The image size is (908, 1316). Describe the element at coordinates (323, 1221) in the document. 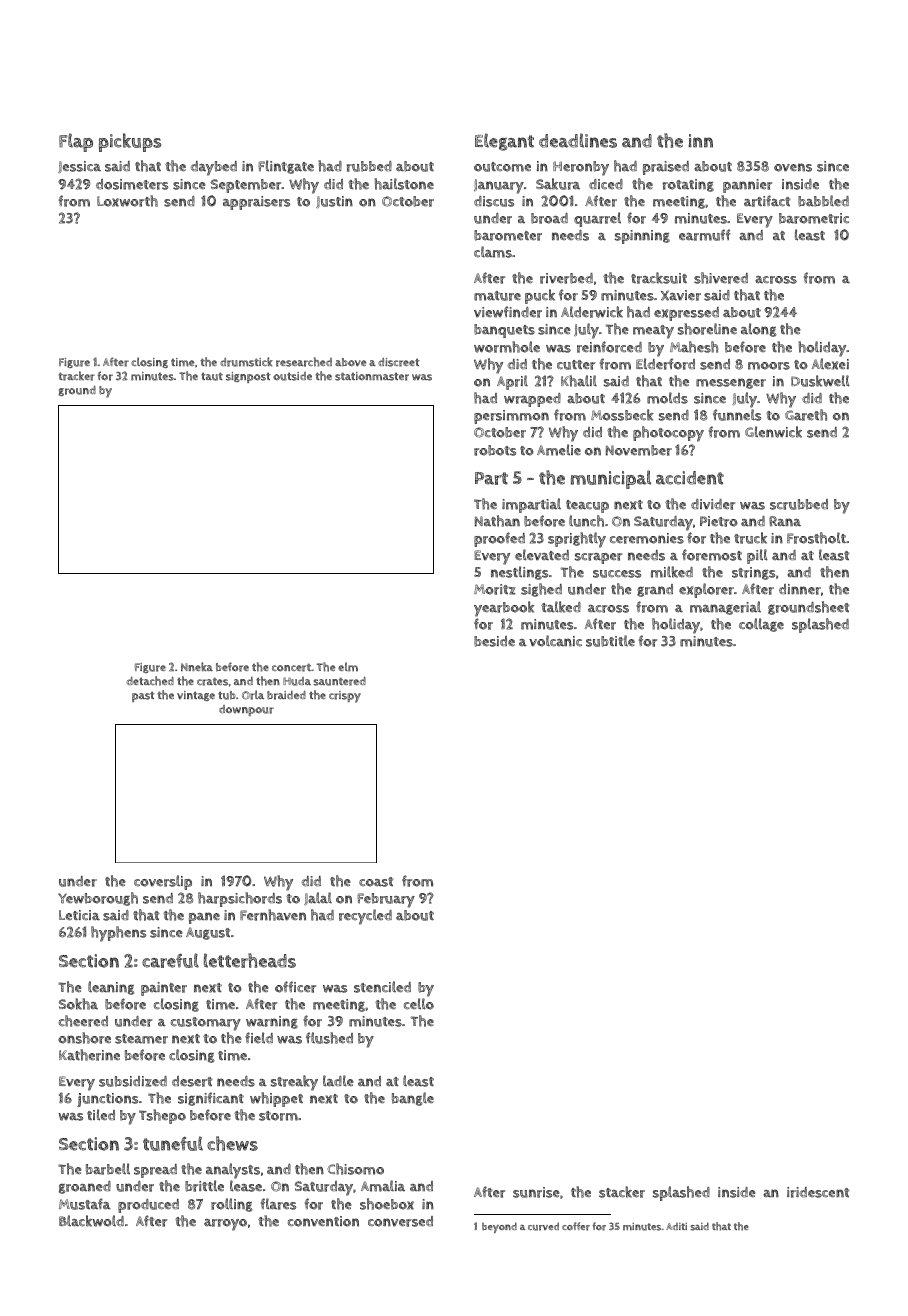

I see `convention` at that location.
